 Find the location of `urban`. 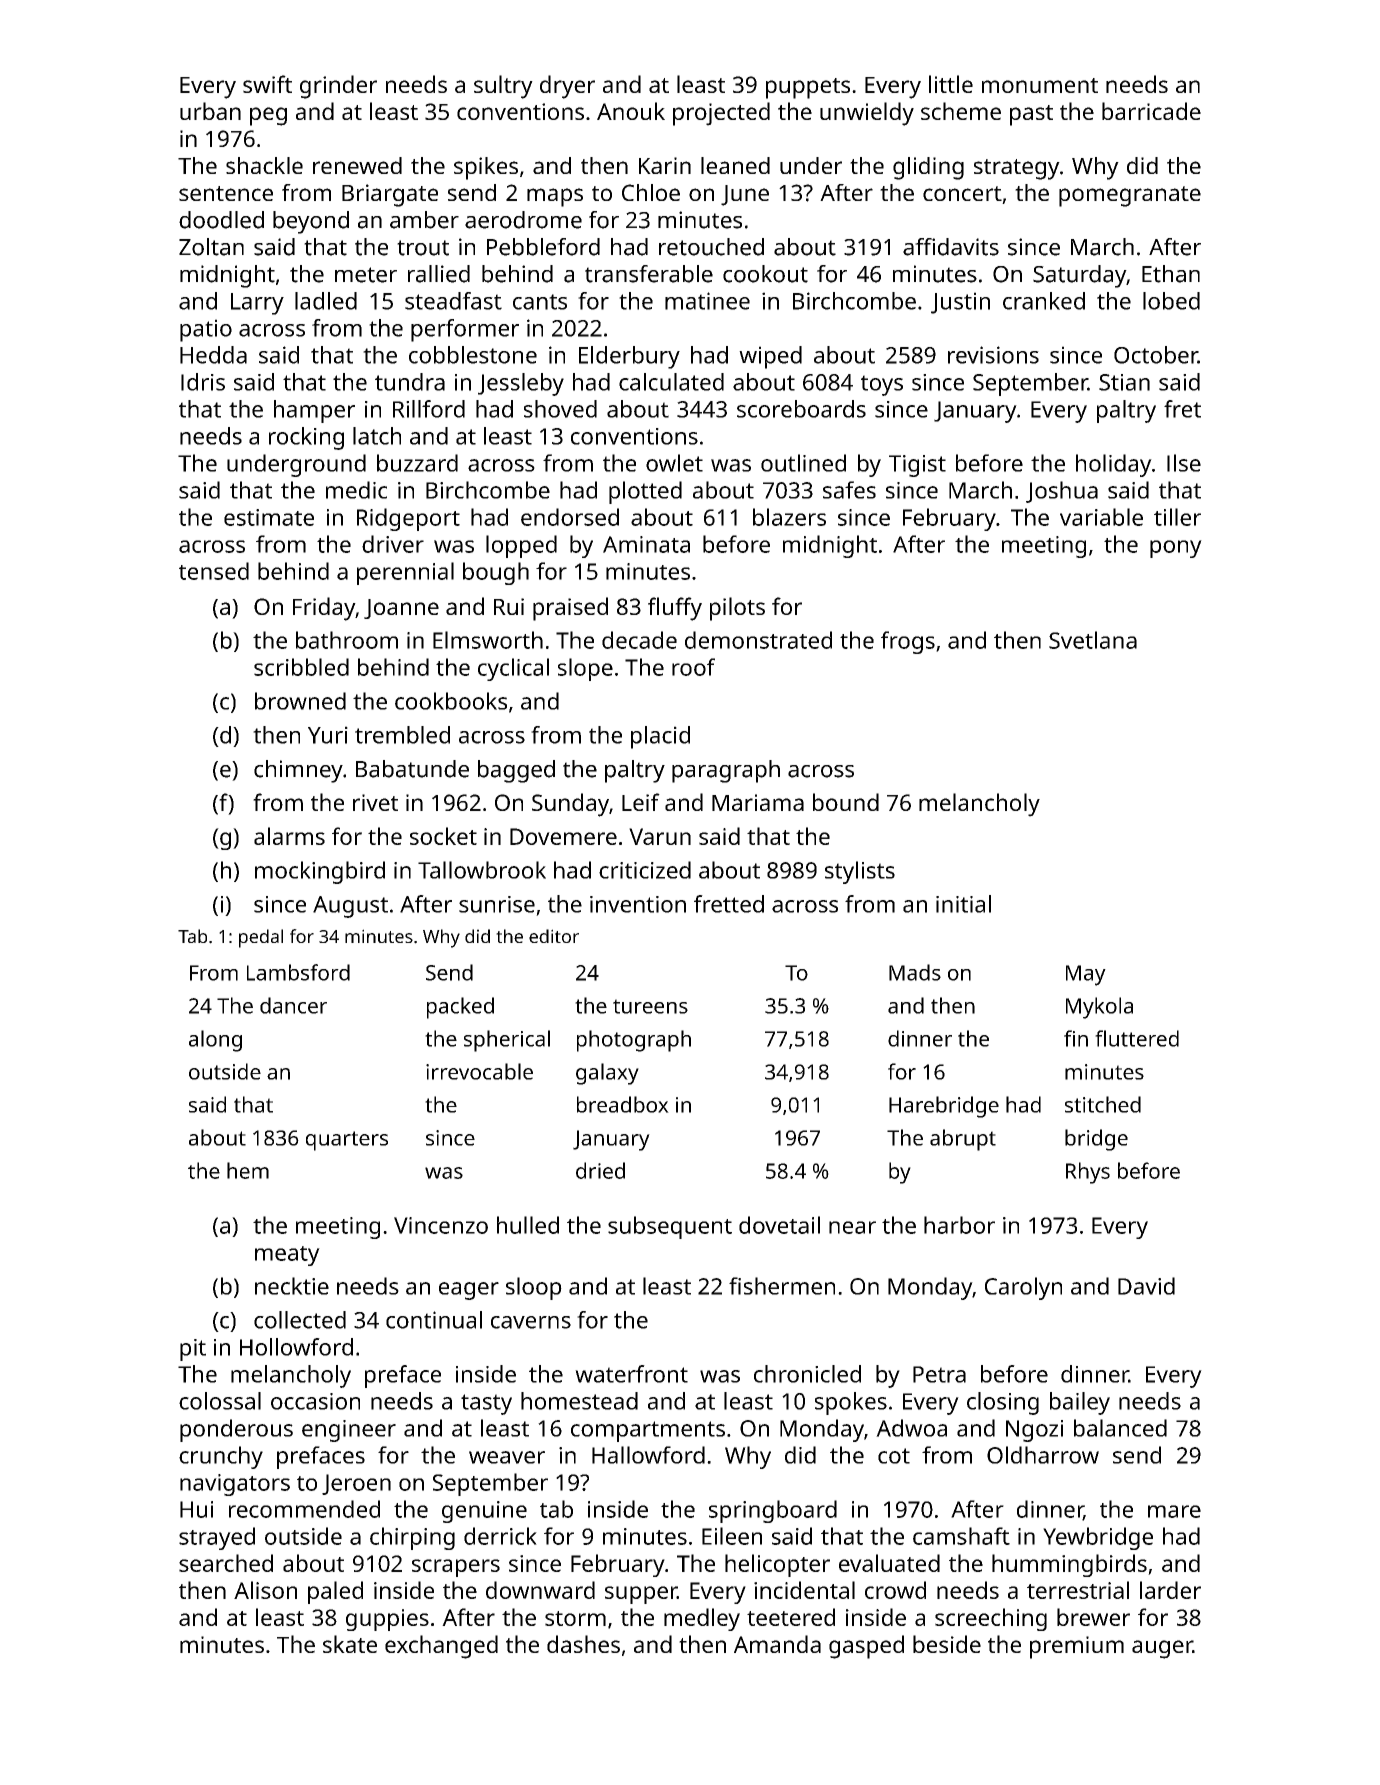

urban is located at coordinates (210, 111).
